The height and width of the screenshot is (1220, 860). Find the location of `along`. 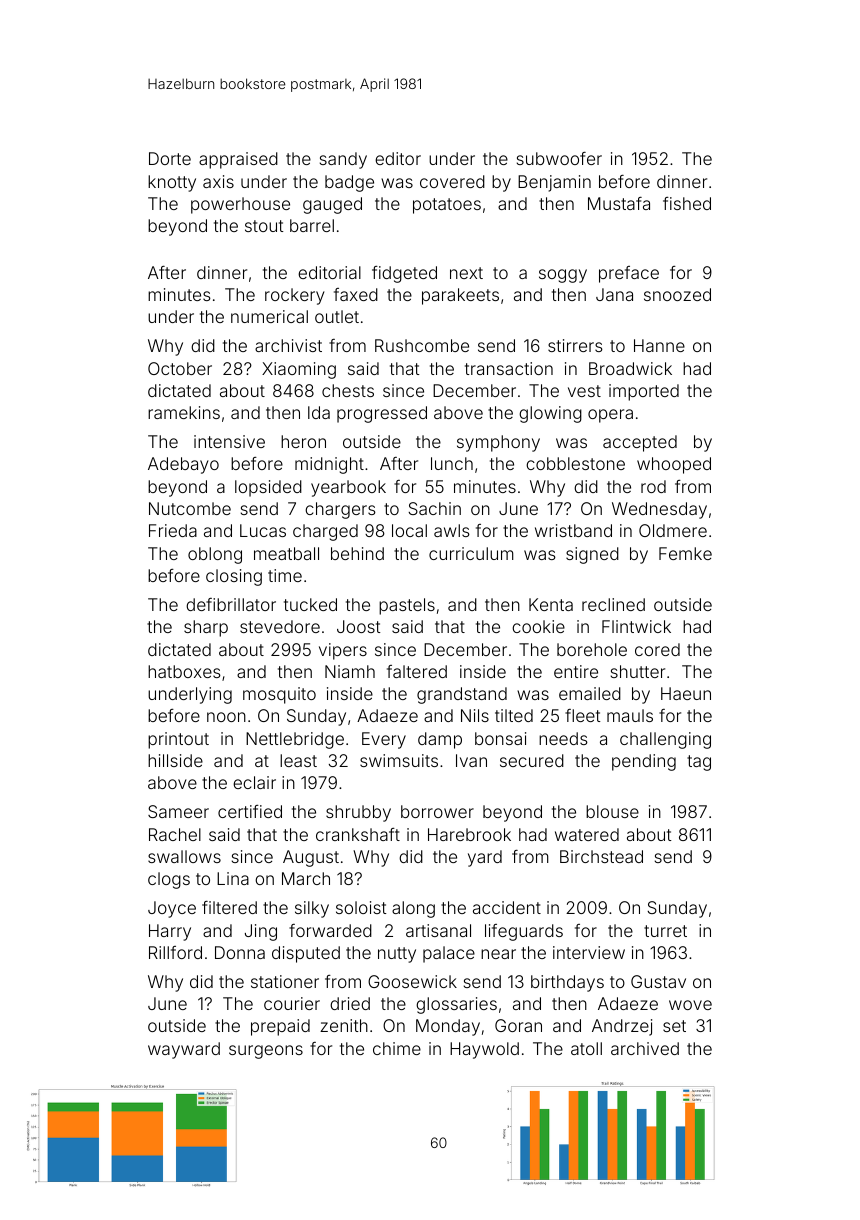

along is located at coordinates (413, 909).
